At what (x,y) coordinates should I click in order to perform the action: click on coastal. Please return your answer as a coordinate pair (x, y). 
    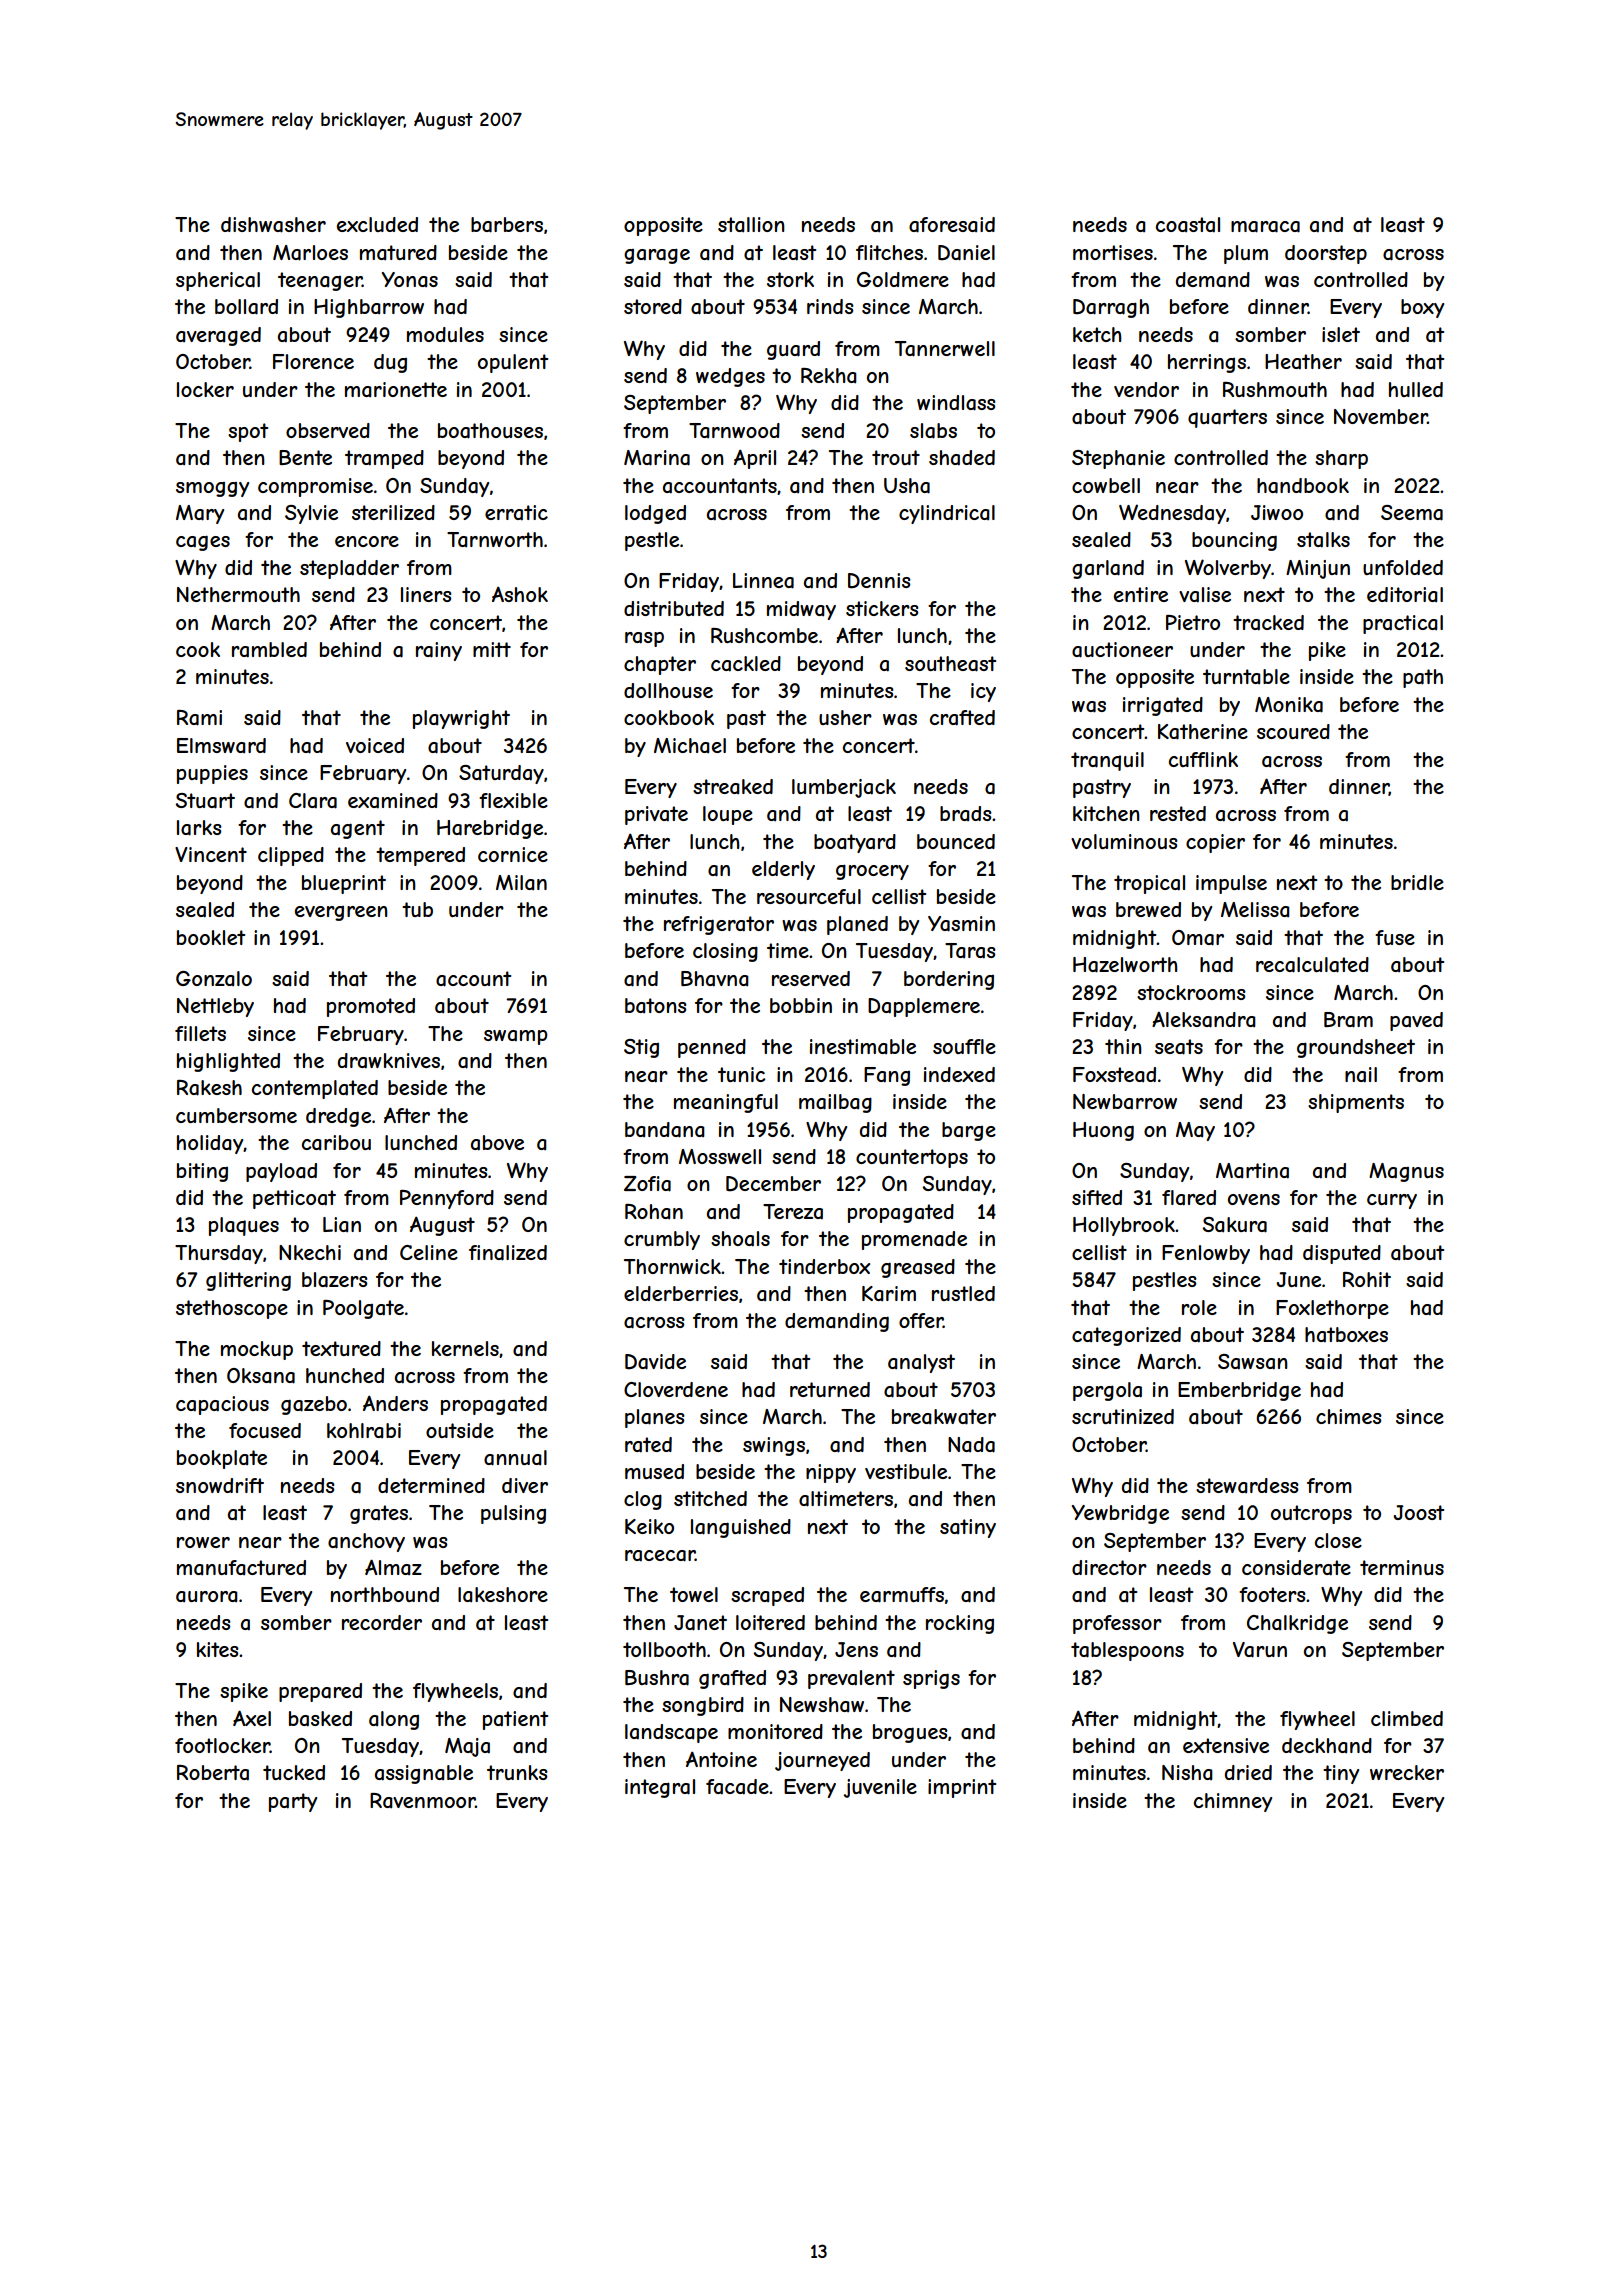
    Looking at the image, I should click on (1188, 225).
